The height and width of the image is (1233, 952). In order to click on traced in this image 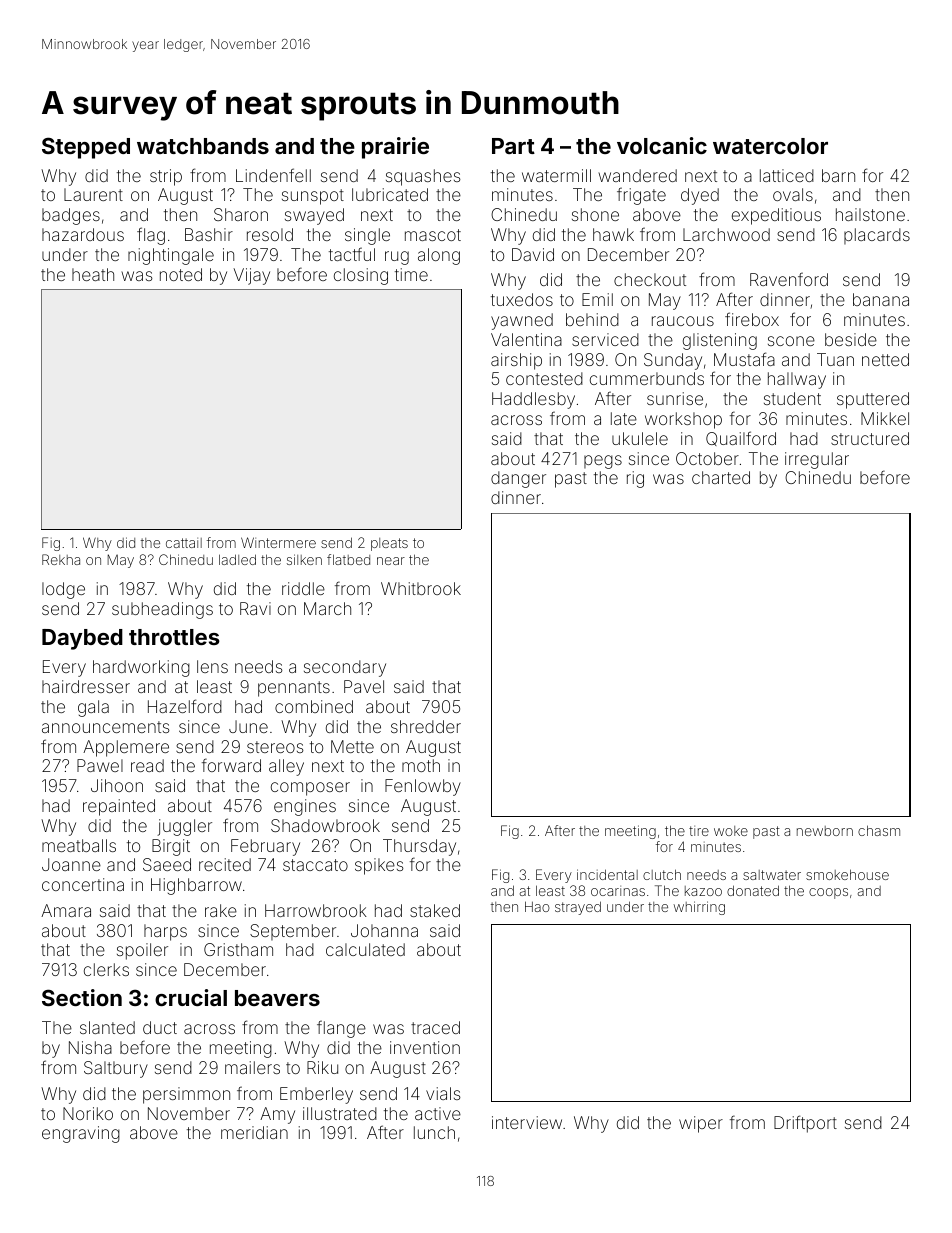, I will do `click(435, 1027)`.
